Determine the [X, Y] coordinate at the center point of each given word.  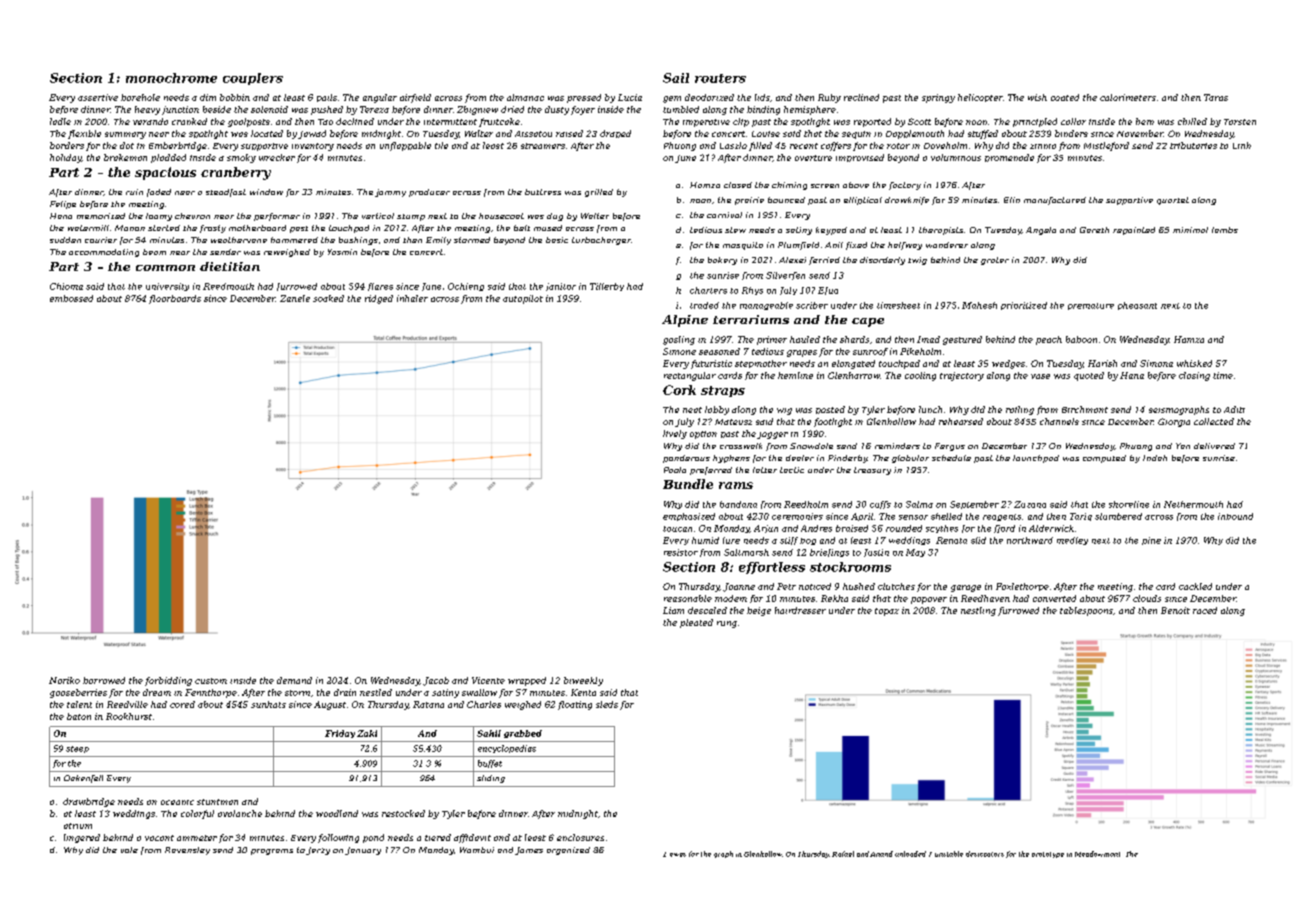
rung [727, 624]
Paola [675, 470]
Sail [676, 78]
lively [675, 434]
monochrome [171, 78]
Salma [919, 504]
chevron [192, 216]
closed [738, 185]
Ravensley [187, 851]
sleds [607, 704]
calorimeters [1128, 97]
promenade [1009, 158]
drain [345, 692]
